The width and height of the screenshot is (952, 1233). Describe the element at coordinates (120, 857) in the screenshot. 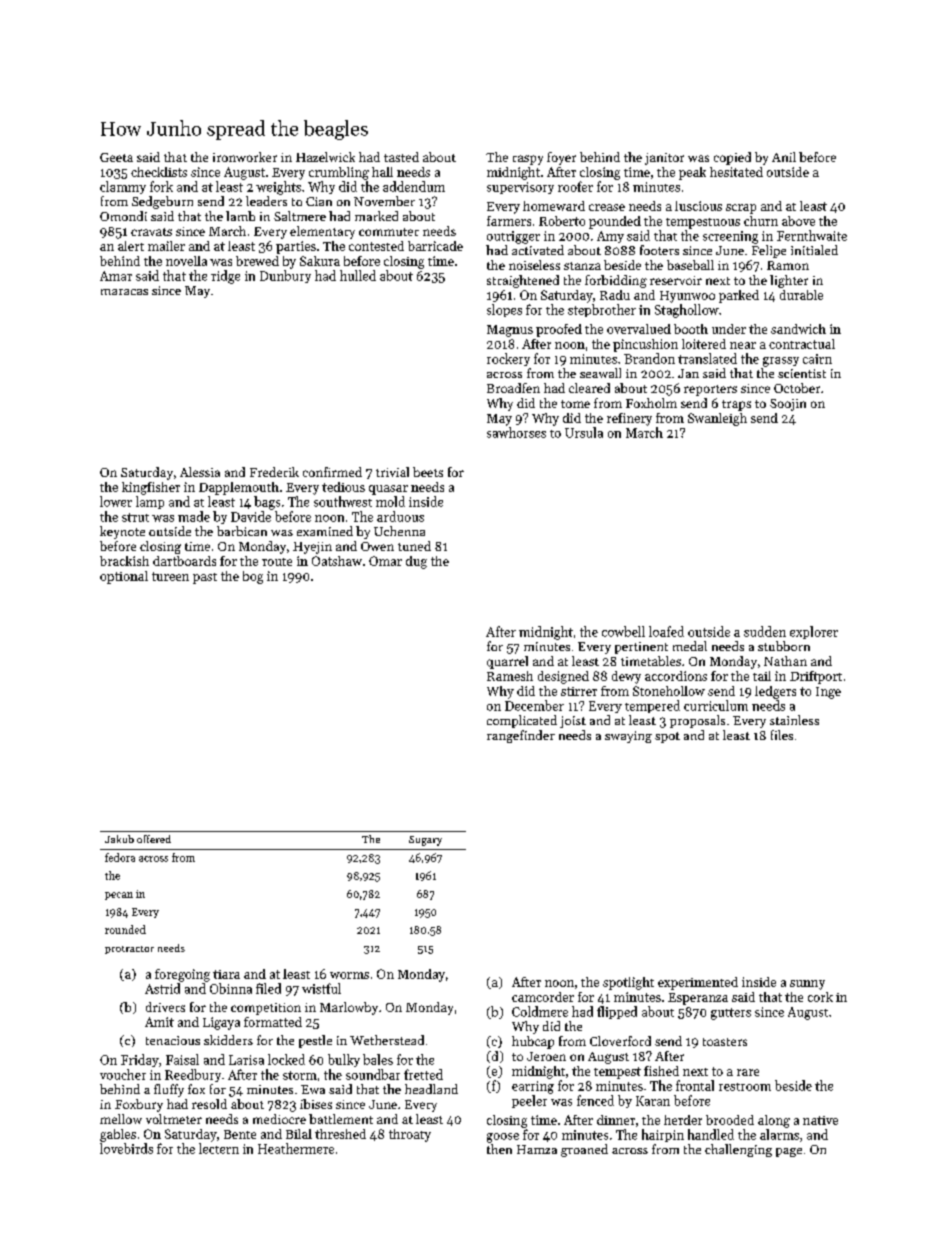

I see `fedora` at that location.
